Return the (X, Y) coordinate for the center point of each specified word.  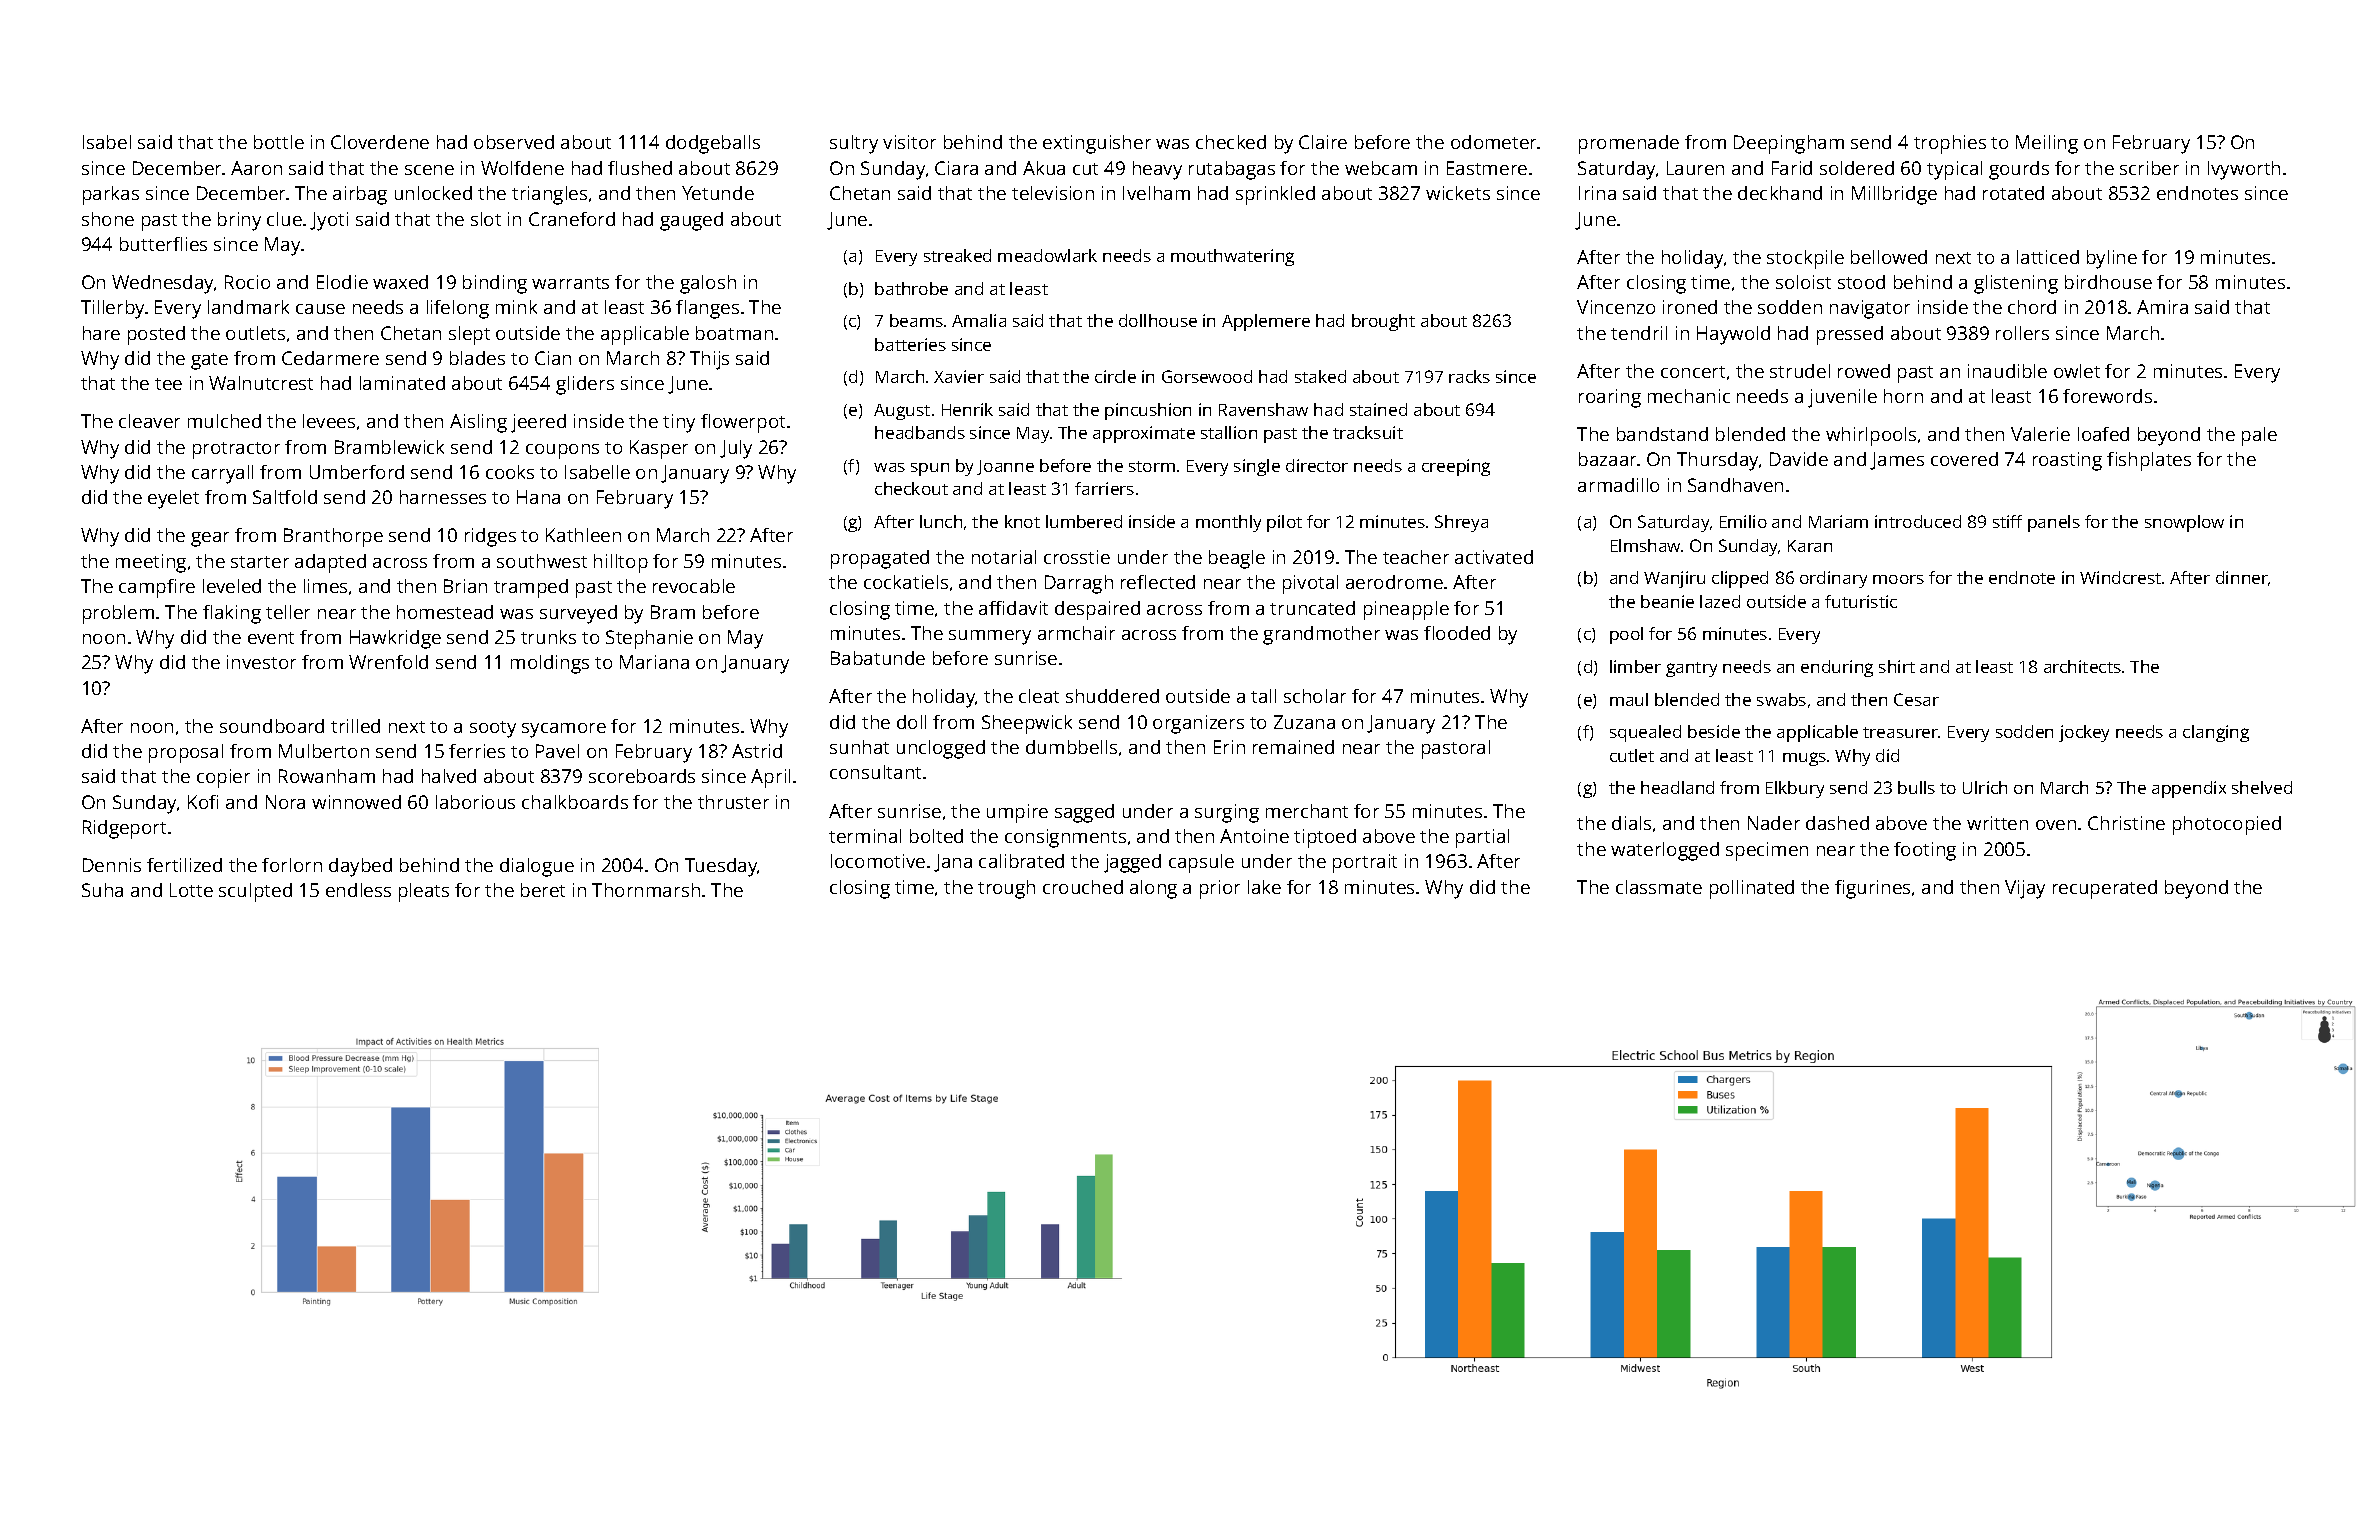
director (1317, 465)
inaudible (2007, 371)
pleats (424, 892)
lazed (1720, 601)
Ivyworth (2244, 170)
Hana (538, 497)
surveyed (578, 614)
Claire (1323, 142)
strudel (1800, 371)
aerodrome (1394, 582)
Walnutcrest (261, 383)
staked (1320, 376)
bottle (279, 142)
